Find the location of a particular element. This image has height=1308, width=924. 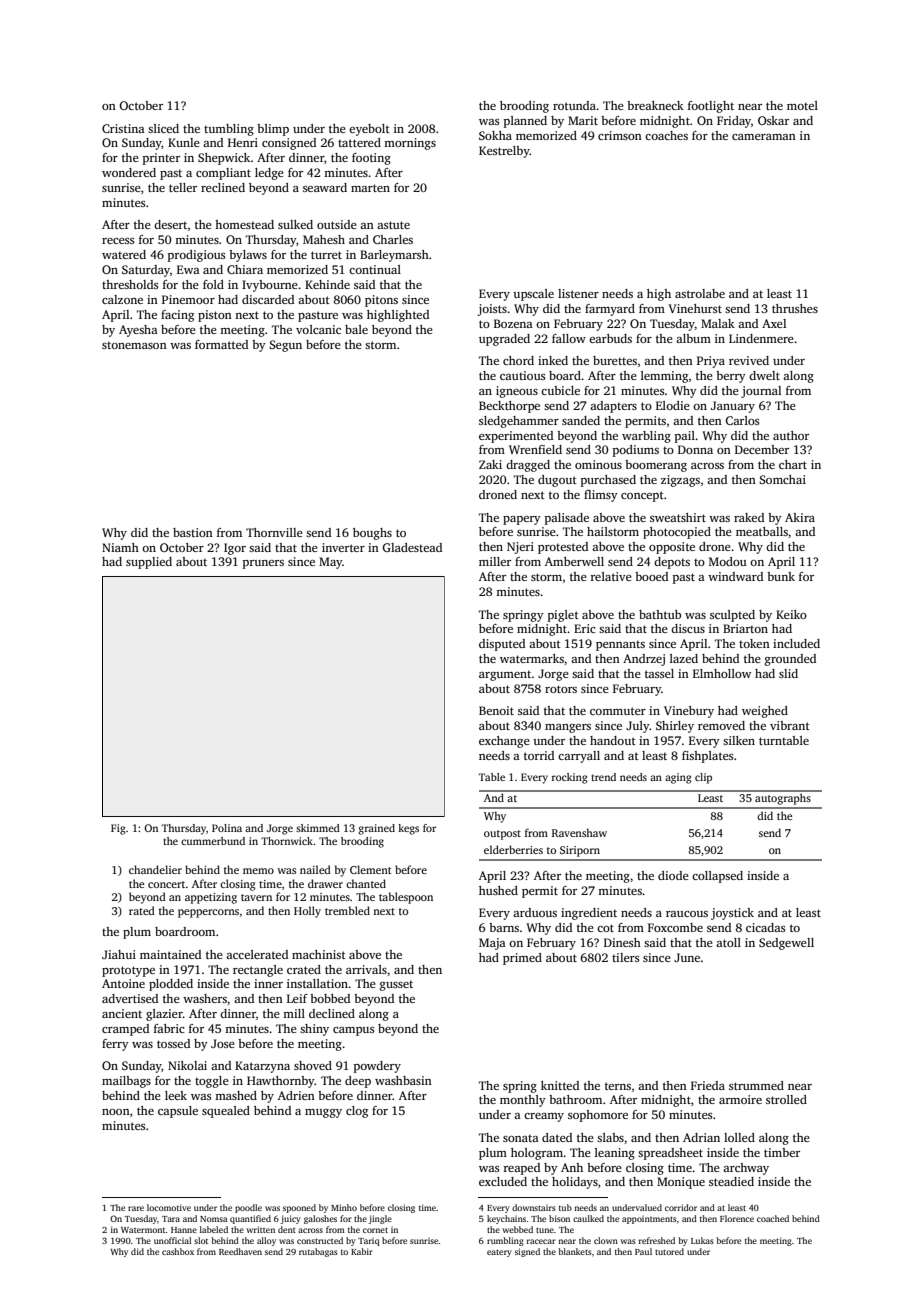

chart is located at coordinates (793, 464).
